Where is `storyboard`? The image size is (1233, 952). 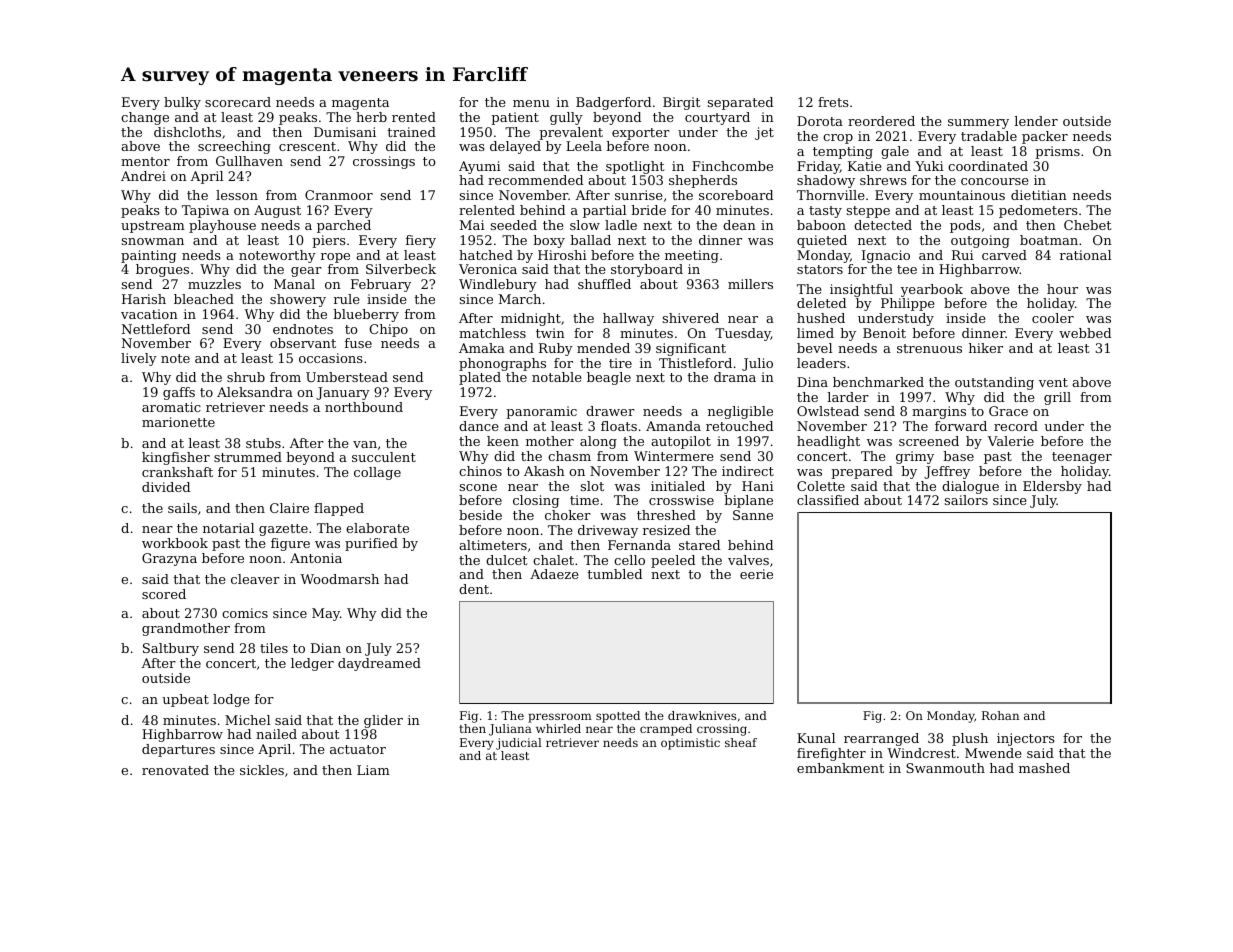
storyboard is located at coordinates (647, 270).
